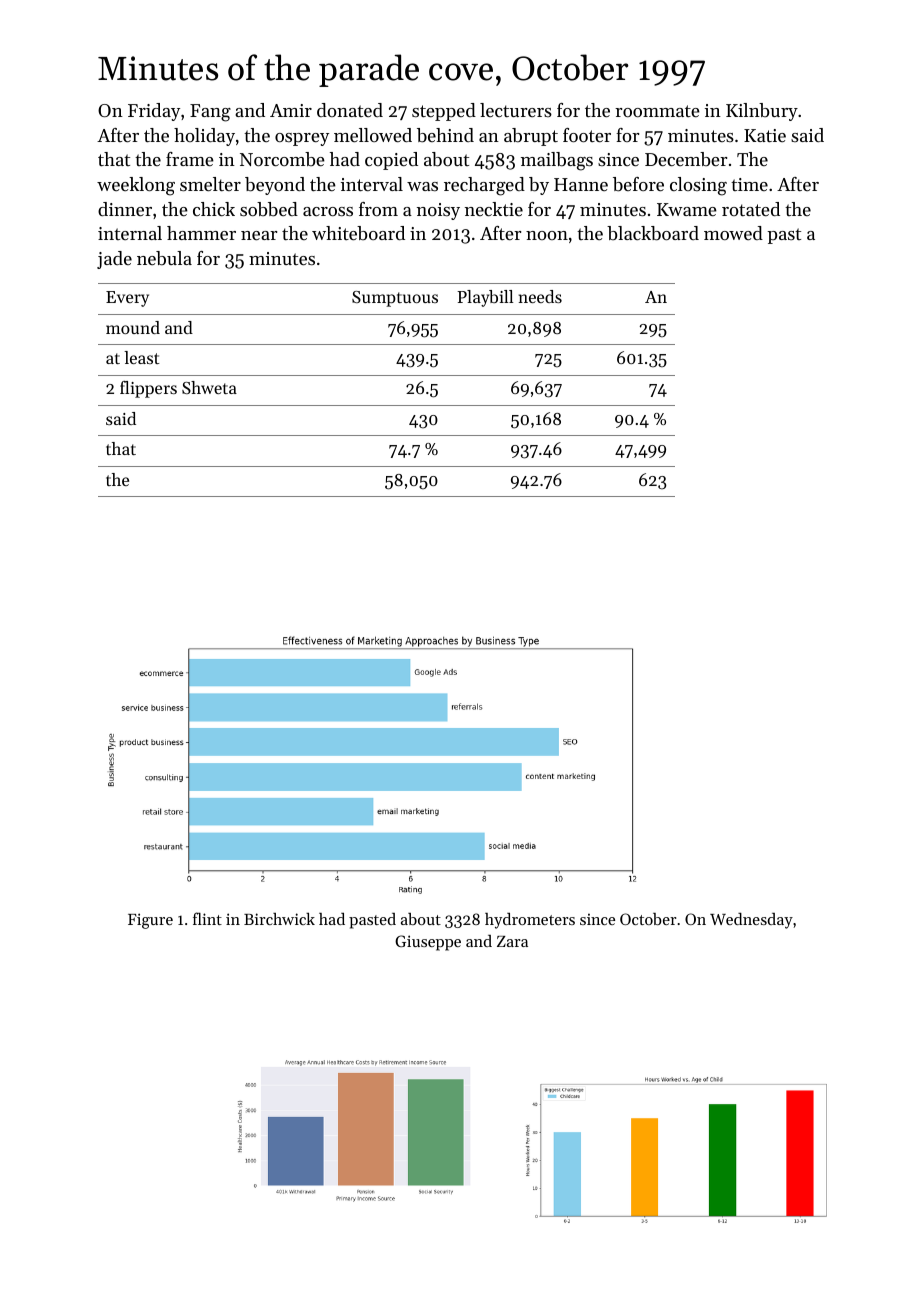  I want to click on Playbill, so click(485, 298).
